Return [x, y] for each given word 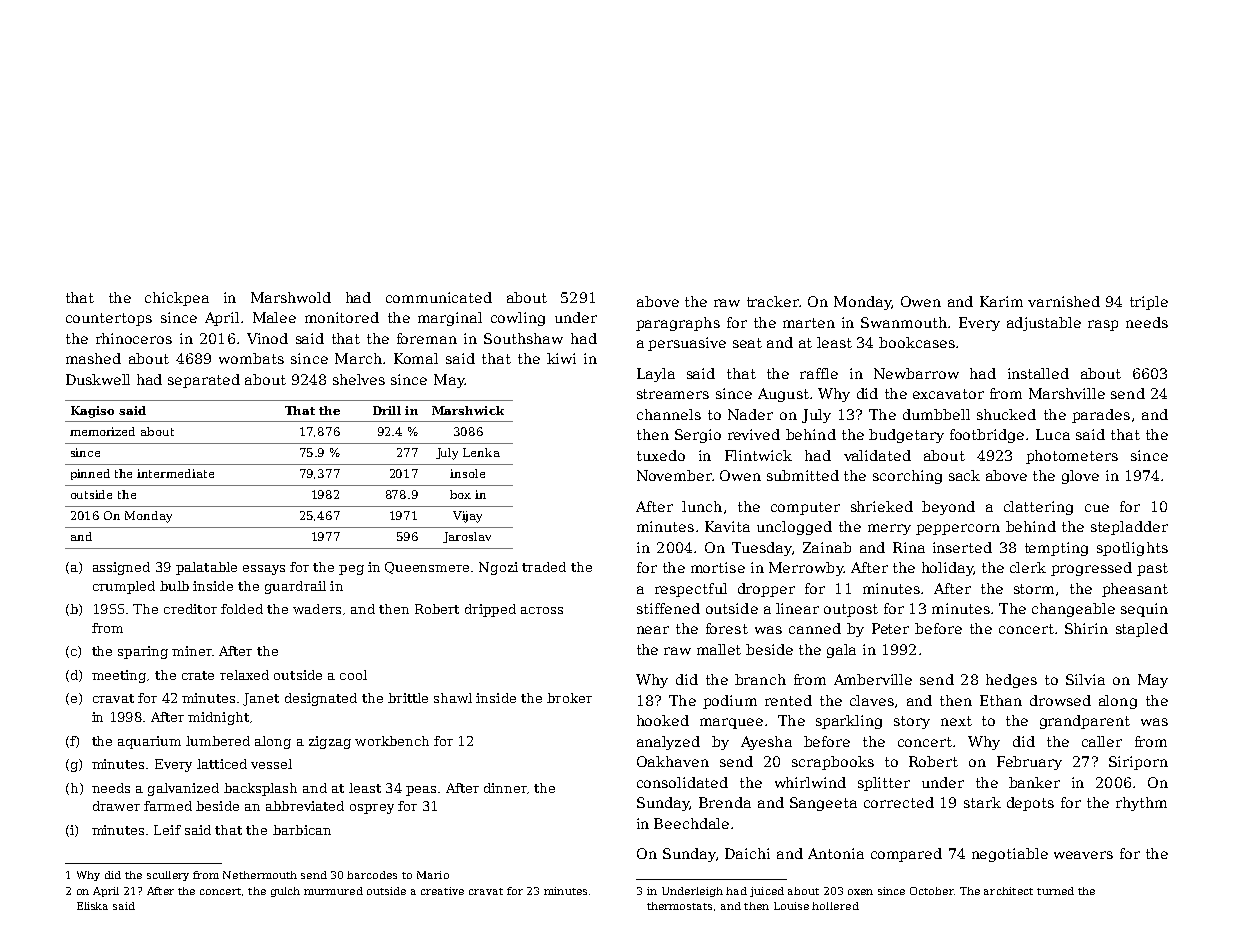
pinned [90, 474]
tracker [773, 301]
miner [192, 651]
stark [982, 802]
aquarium [149, 742]
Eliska [92, 906]
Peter [890, 628]
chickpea [177, 299]
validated [877, 455]
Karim [1001, 301]
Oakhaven [673, 761]
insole [467, 473]
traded [544, 567]
